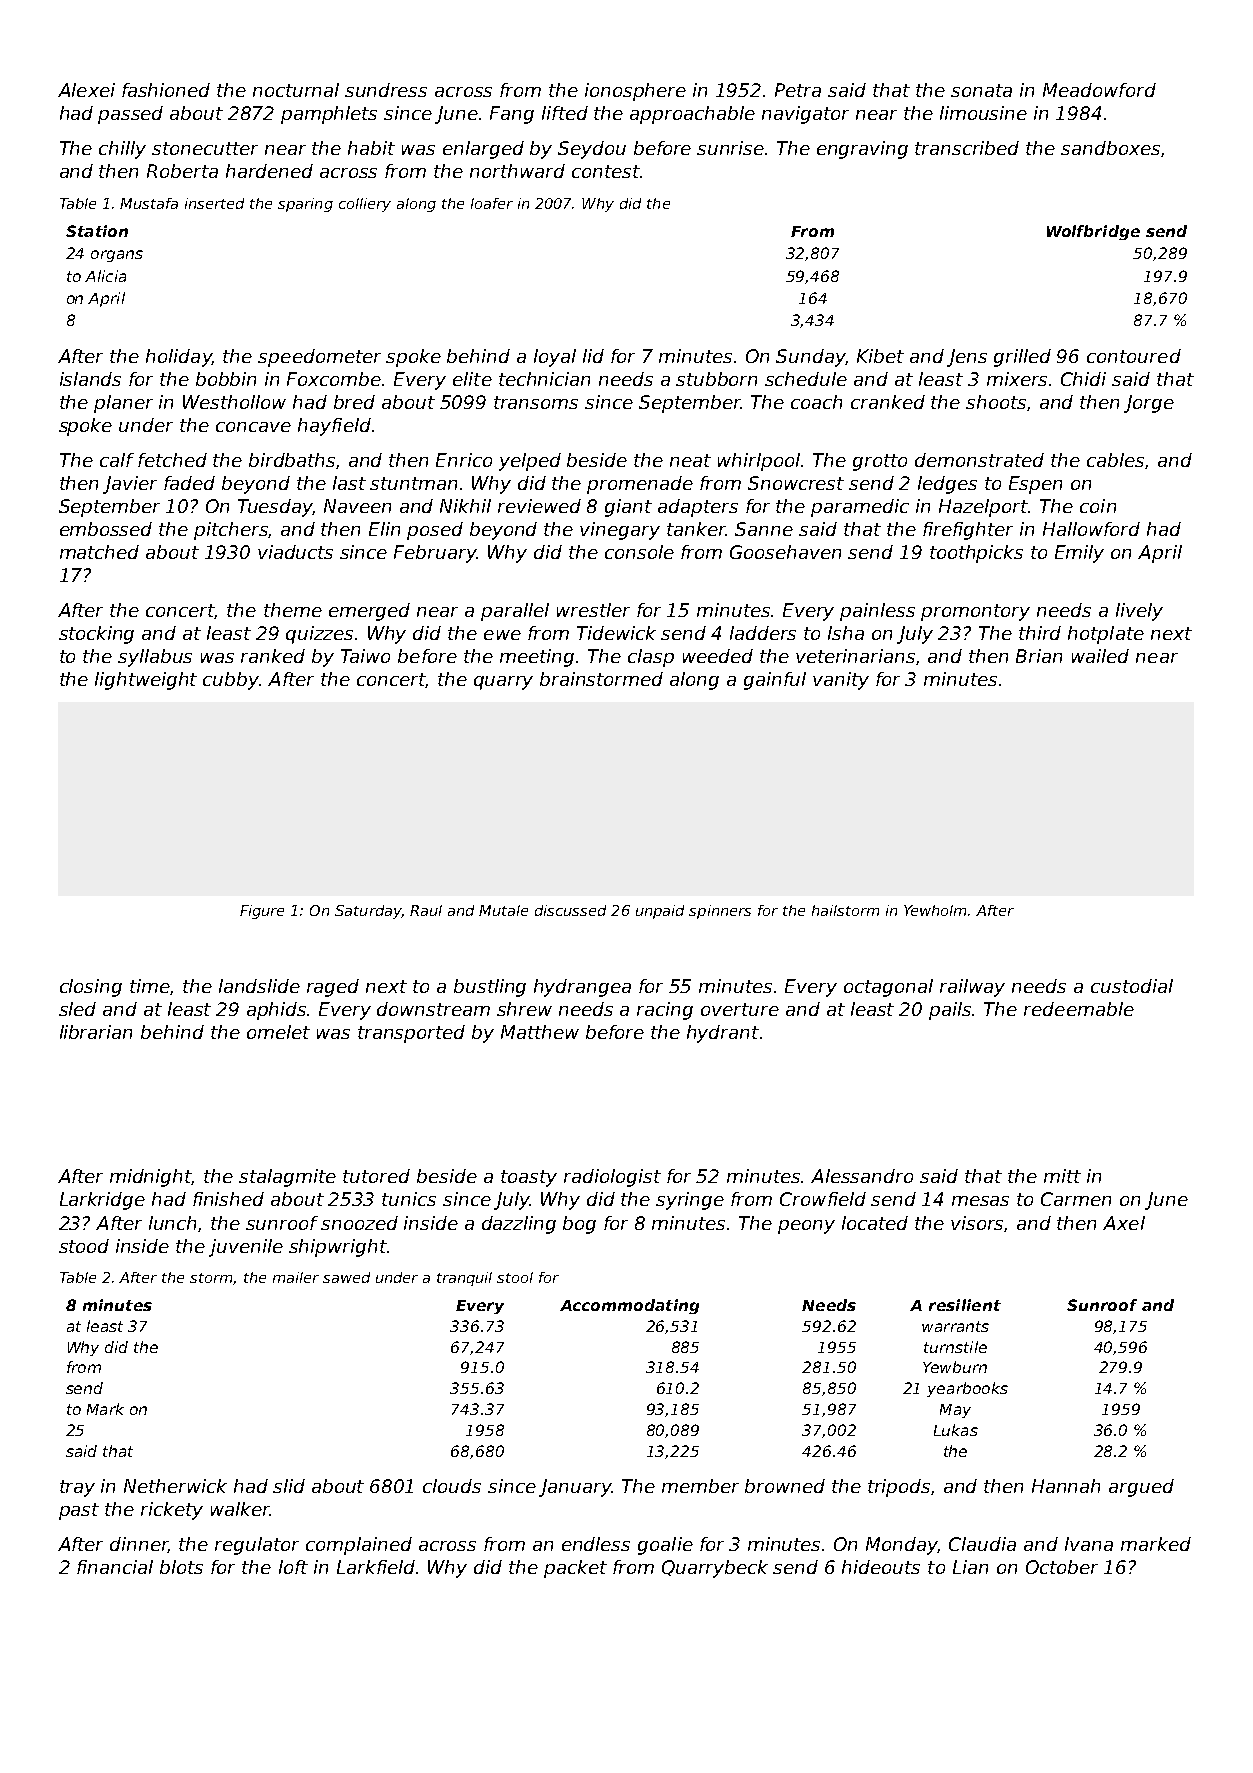  Describe the element at coordinates (565, 113) in the screenshot. I see `lifted` at that location.
